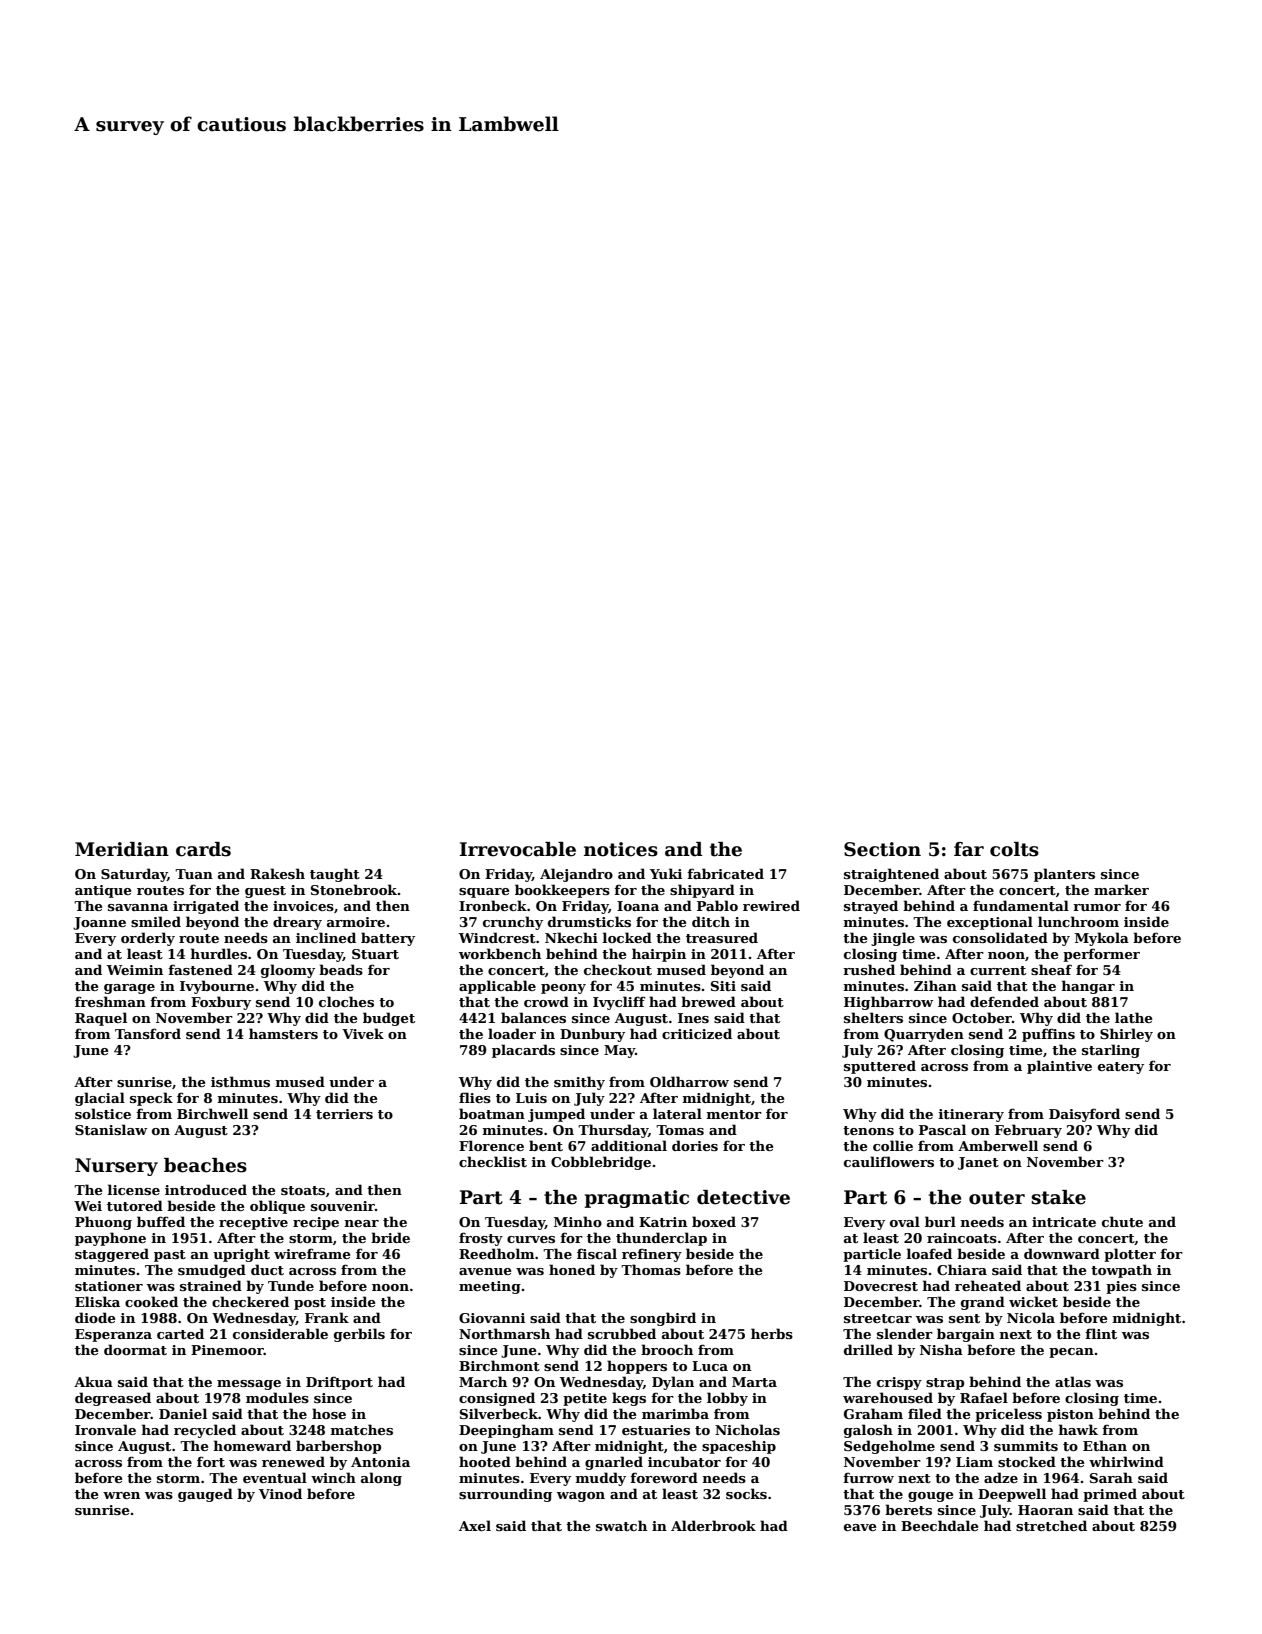  What do you see at coordinates (637, 1199) in the screenshot?
I see `pragmatic` at bounding box center [637, 1199].
